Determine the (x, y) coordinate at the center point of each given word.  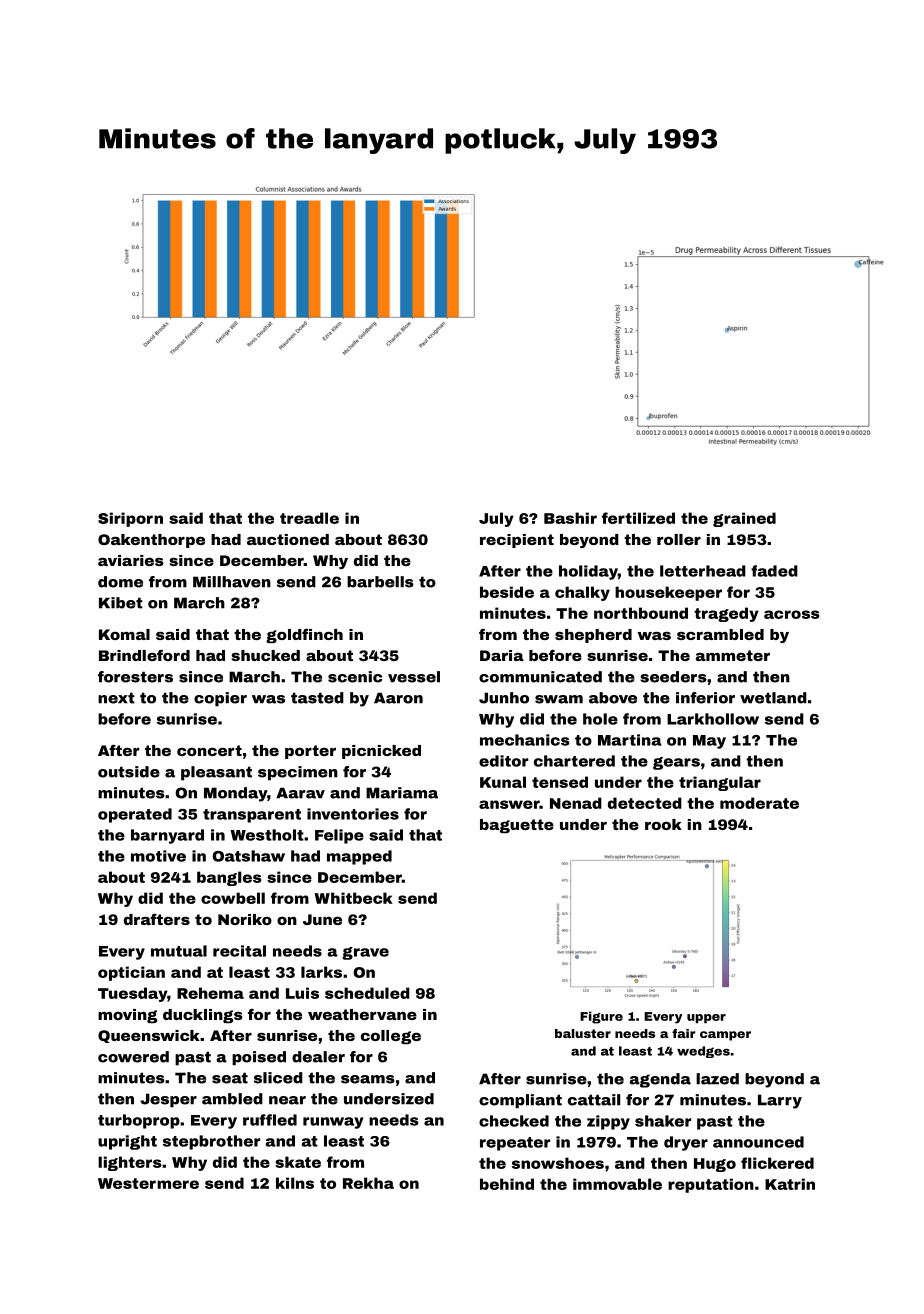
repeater (515, 1144)
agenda (660, 1080)
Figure (601, 1017)
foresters (135, 677)
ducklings (203, 1016)
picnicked (381, 752)
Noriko (245, 919)
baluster (583, 1033)
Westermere (148, 1183)
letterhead (703, 571)
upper (706, 1018)
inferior (705, 698)
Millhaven (232, 582)
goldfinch (304, 635)
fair (684, 1033)
